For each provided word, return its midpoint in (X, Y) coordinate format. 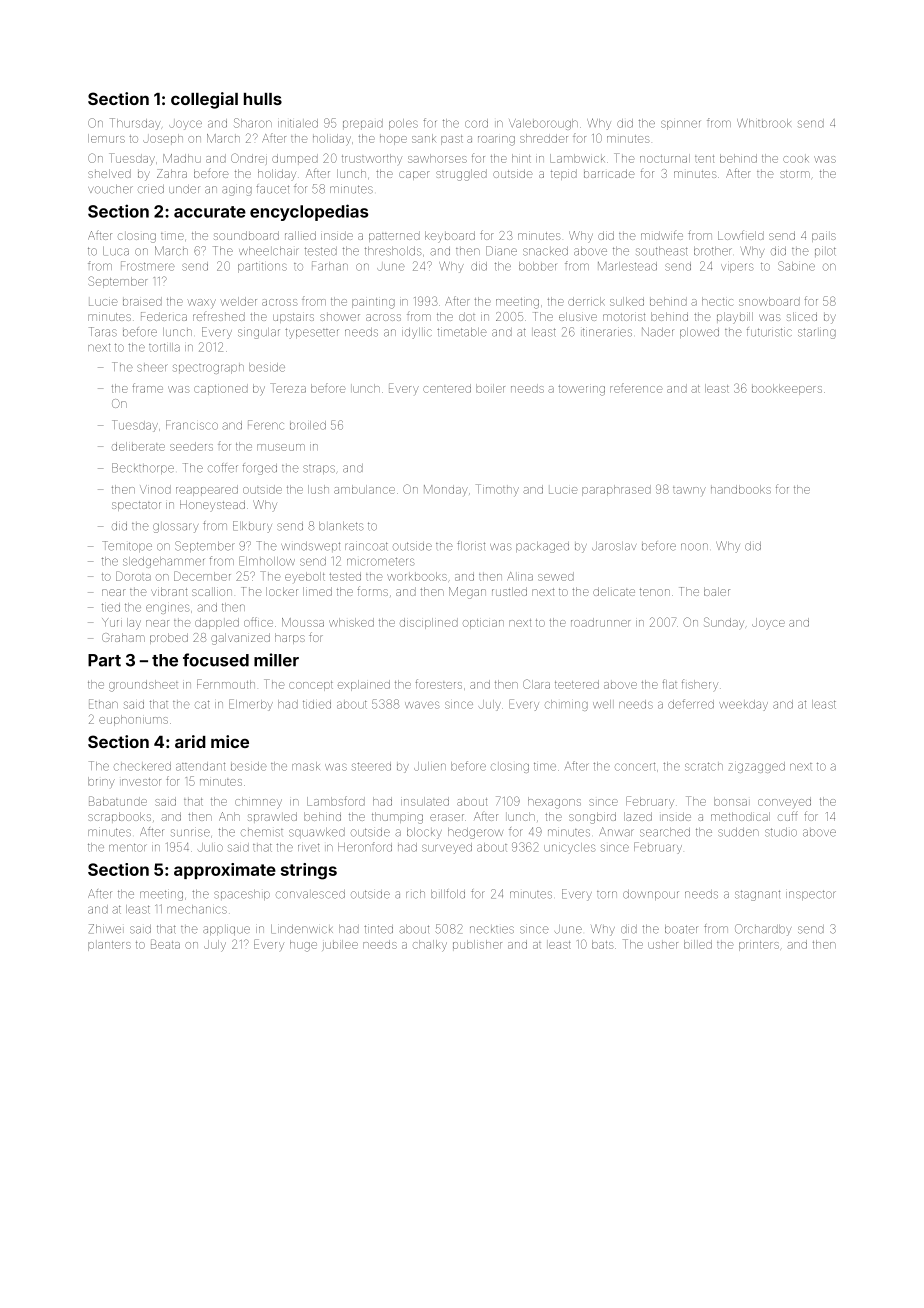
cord (476, 123)
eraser (447, 817)
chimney (258, 803)
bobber (537, 266)
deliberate (138, 446)
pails (824, 237)
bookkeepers (787, 389)
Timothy (497, 490)
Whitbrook (764, 123)
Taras (103, 332)
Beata (165, 944)
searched (665, 832)
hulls (263, 99)
